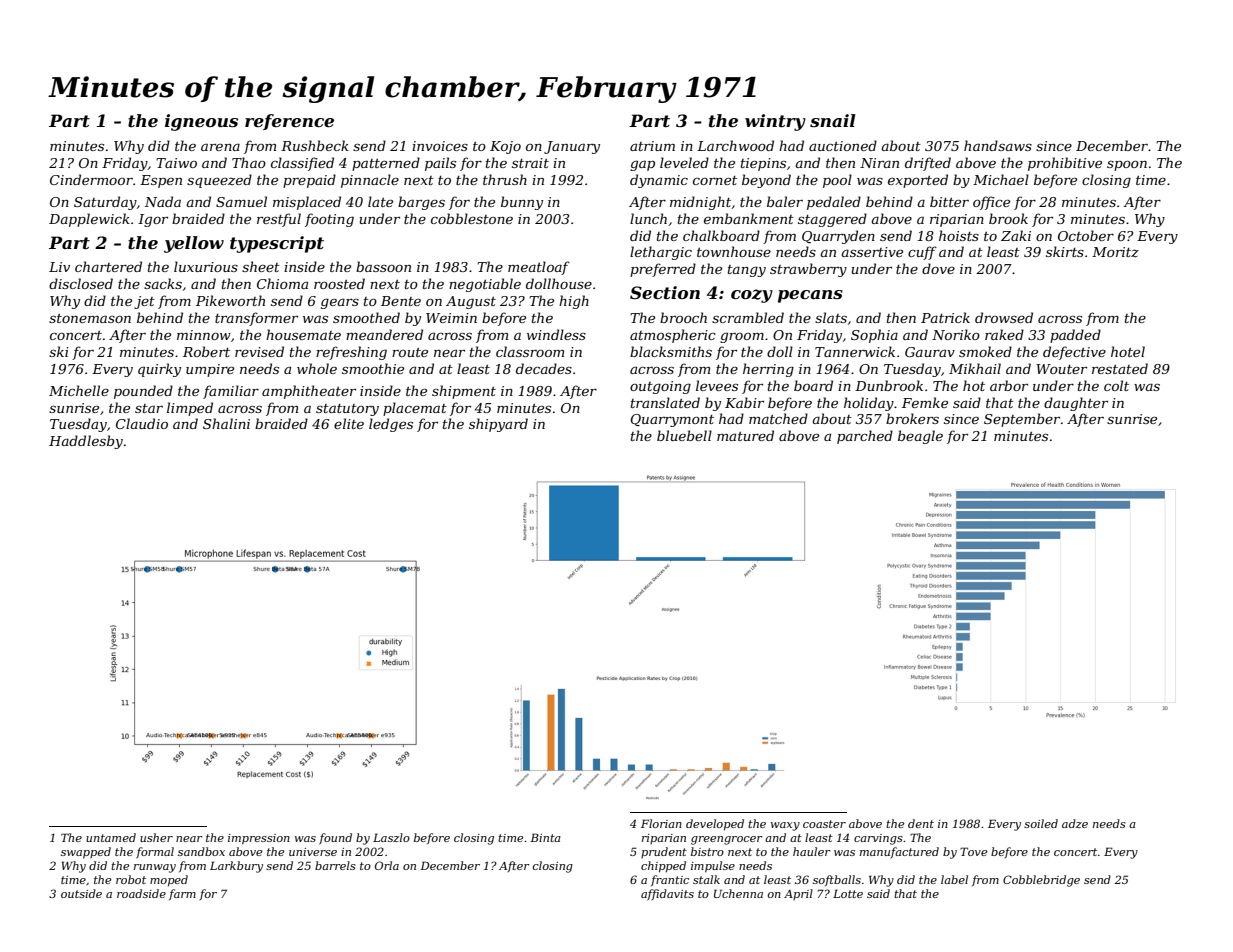 Image resolution: width=1233 pixels, height=952 pixels. I want to click on handsaws, so click(998, 145).
